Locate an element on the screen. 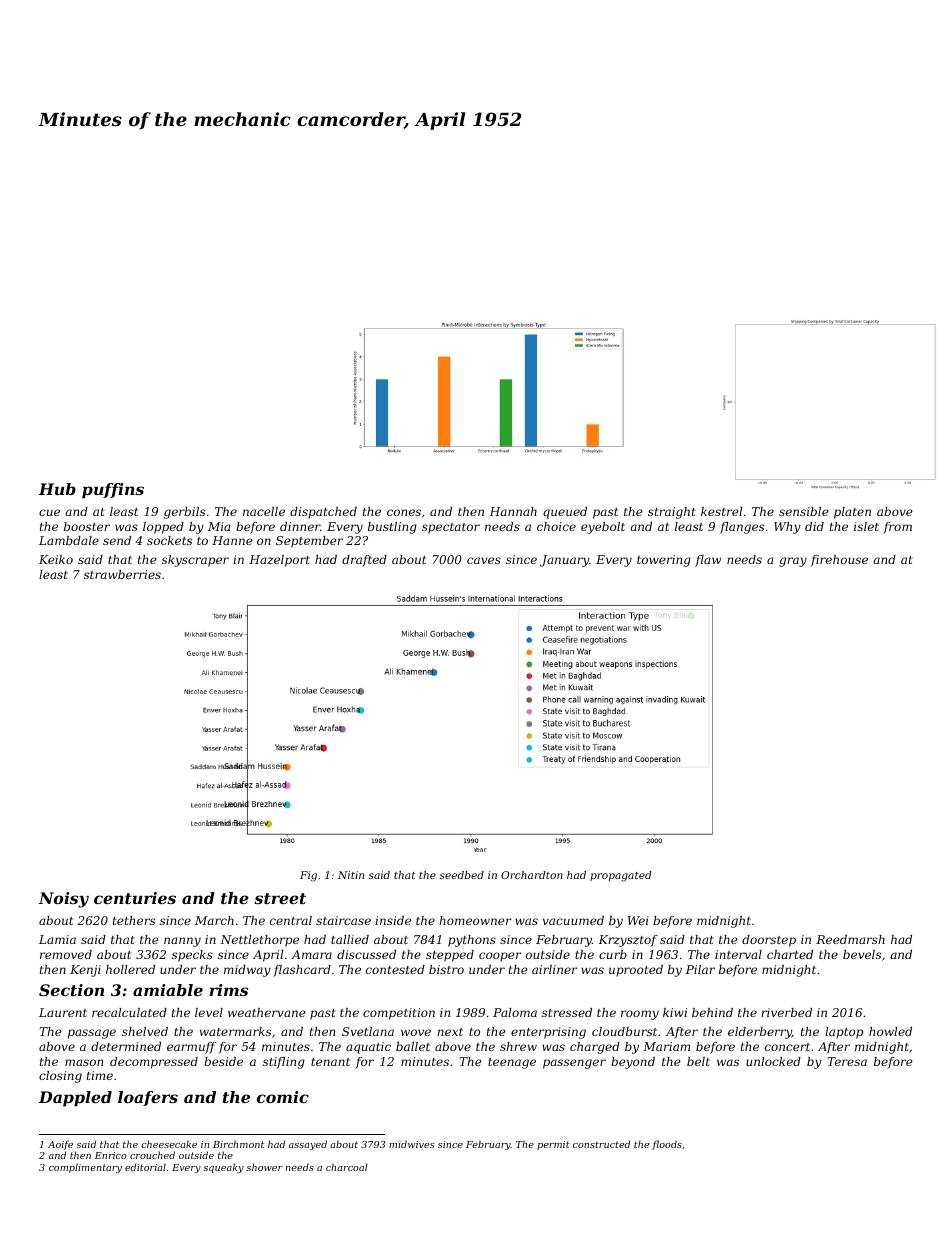 The width and height of the screenshot is (952, 1233). cheesecake is located at coordinates (169, 1144).
